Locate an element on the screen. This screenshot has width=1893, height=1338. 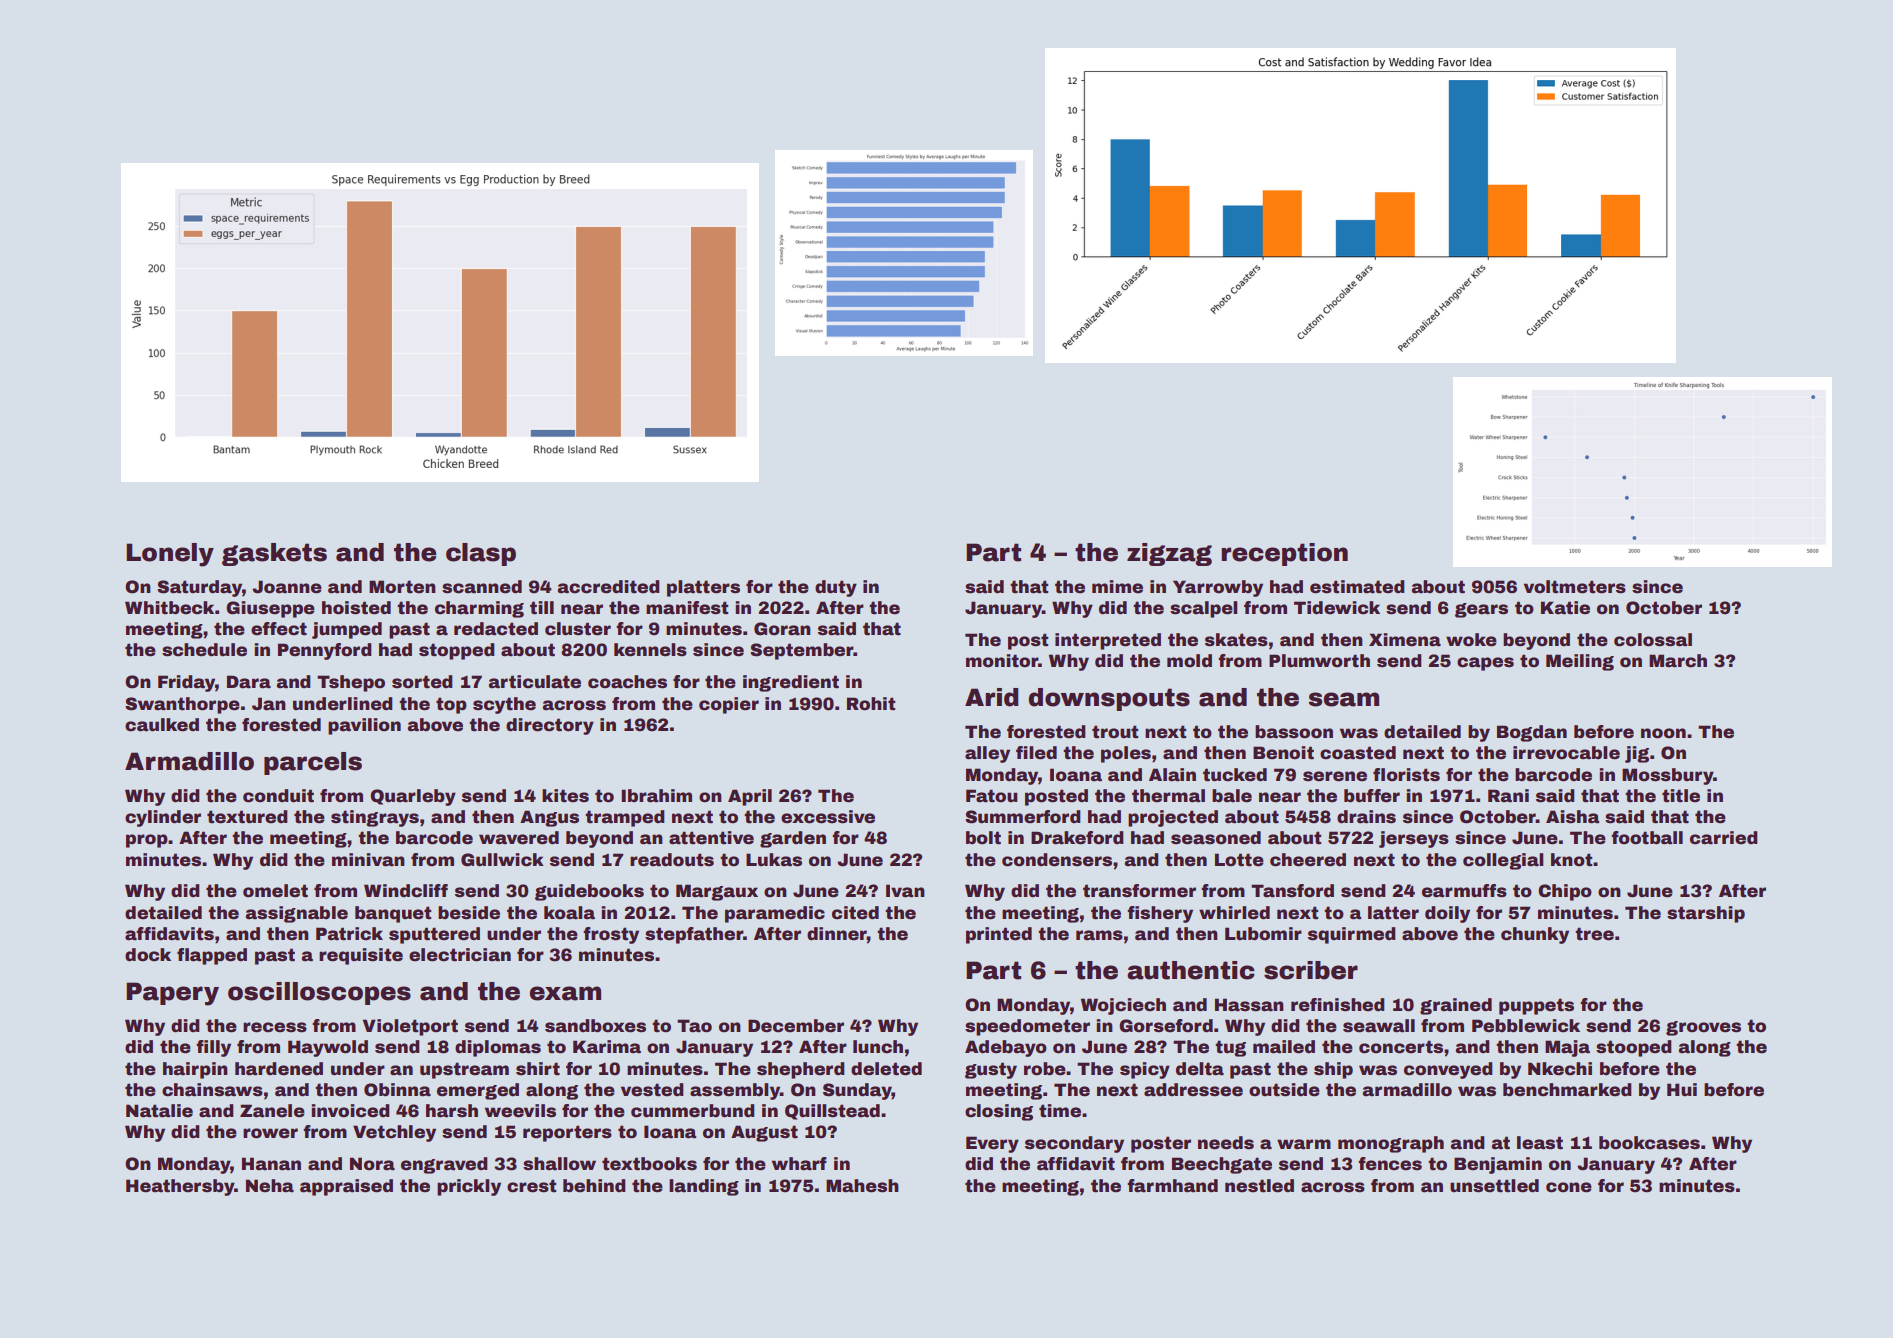
Lukas is located at coordinates (774, 860).
